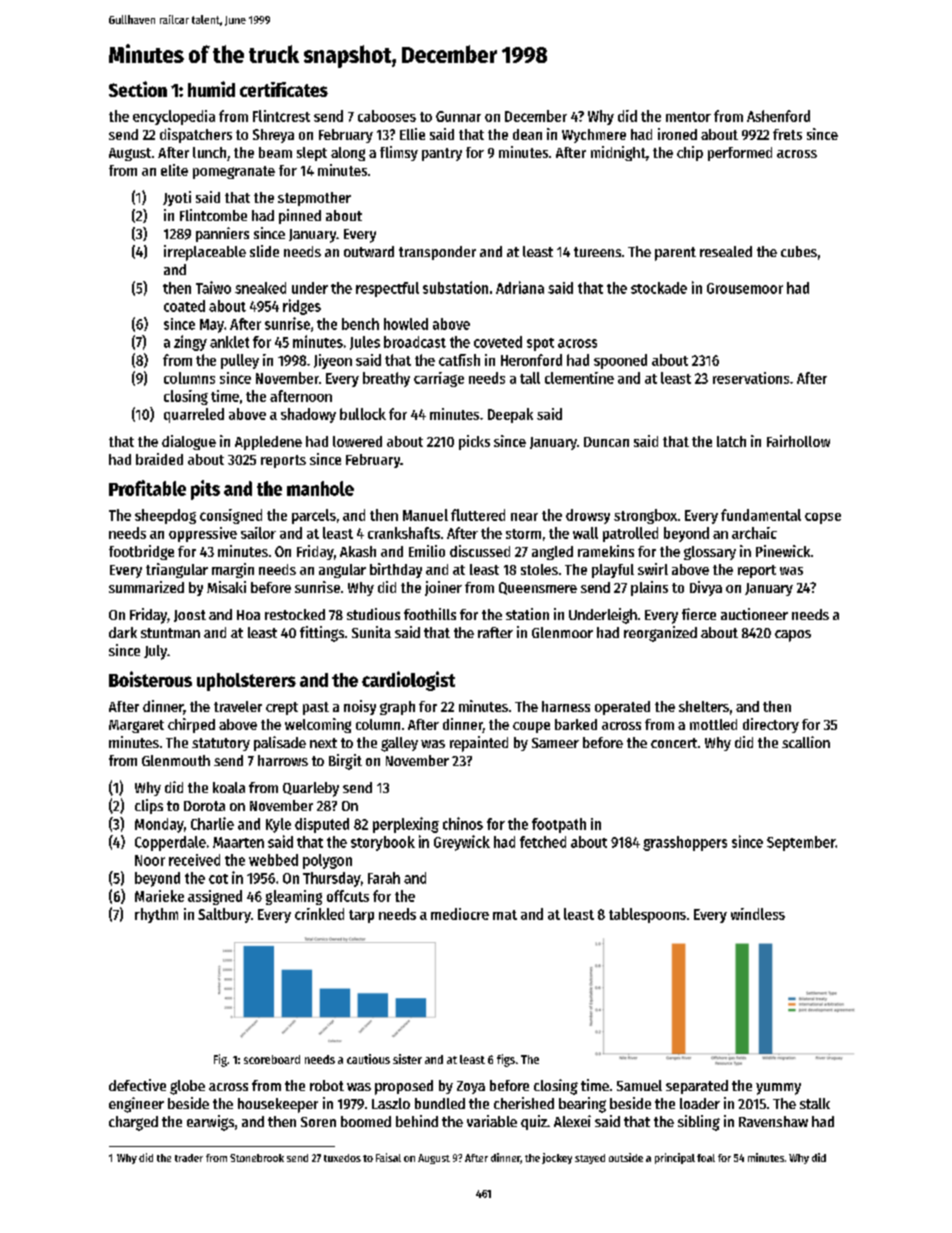  Describe the element at coordinates (156, 915) in the screenshot. I see `rhythm` at that location.
